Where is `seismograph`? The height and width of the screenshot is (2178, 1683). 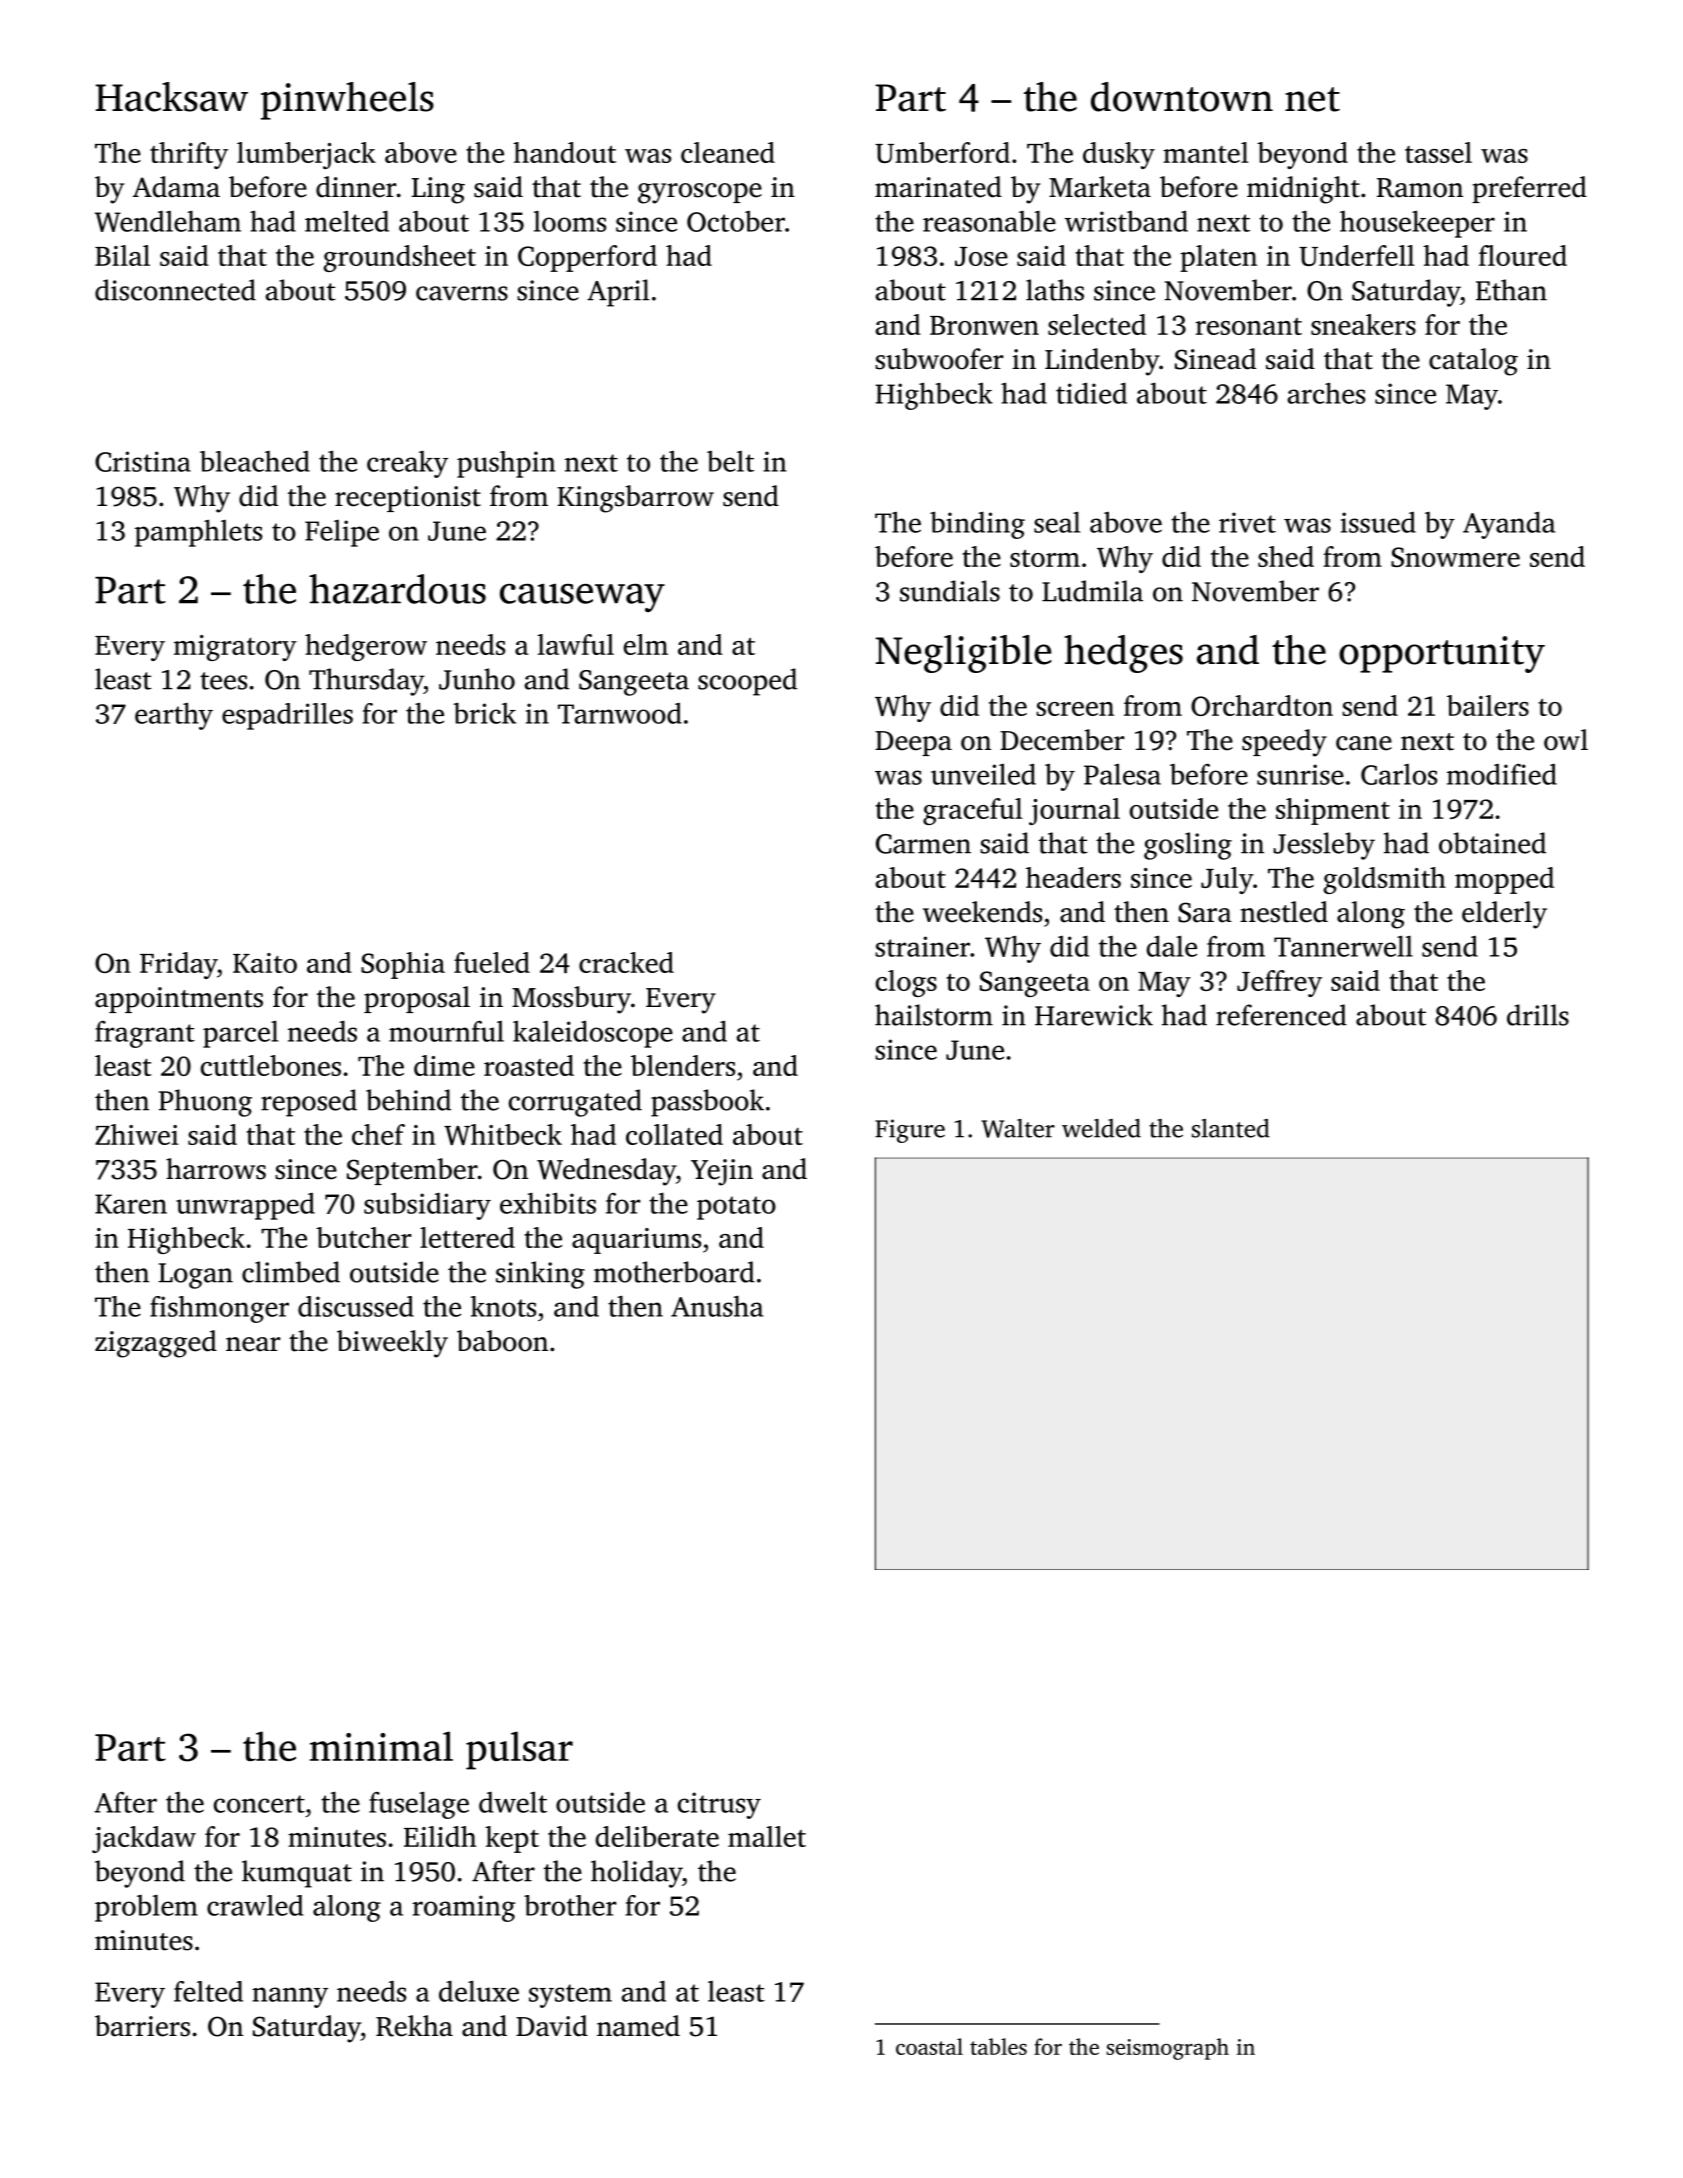 seismograph is located at coordinates (1168, 2049).
